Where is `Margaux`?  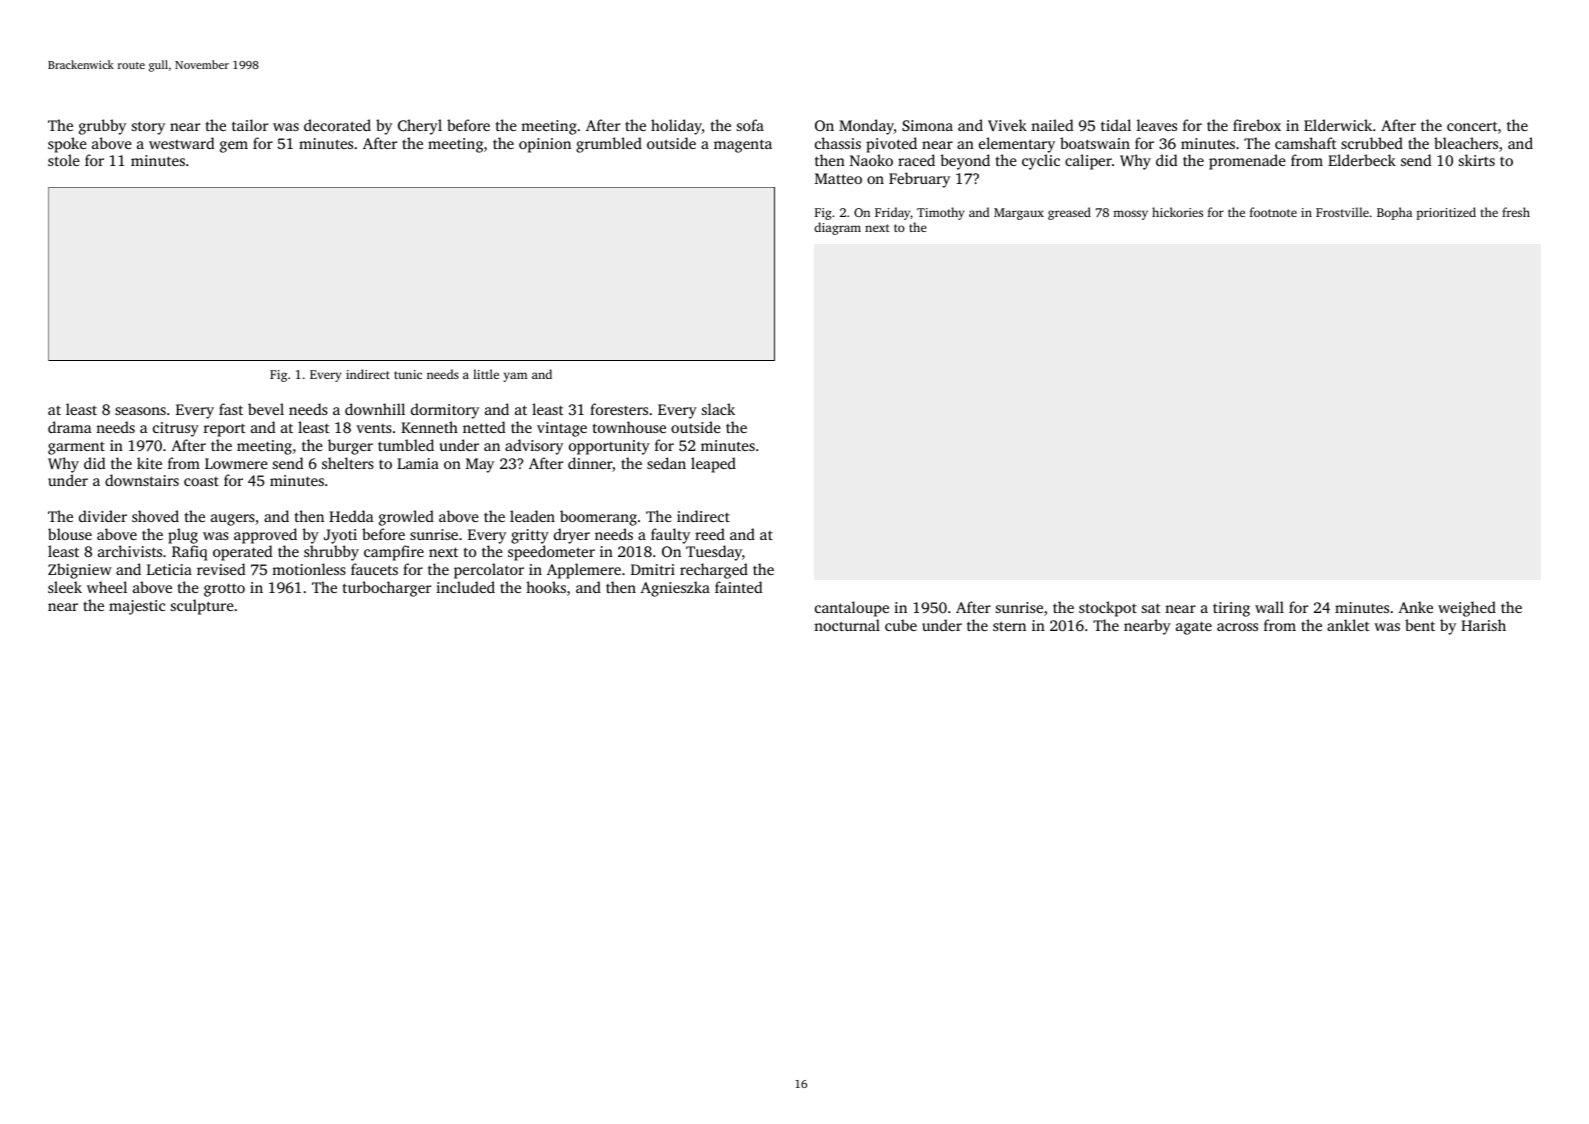 Margaux is located at coordinates (1019, 214).
